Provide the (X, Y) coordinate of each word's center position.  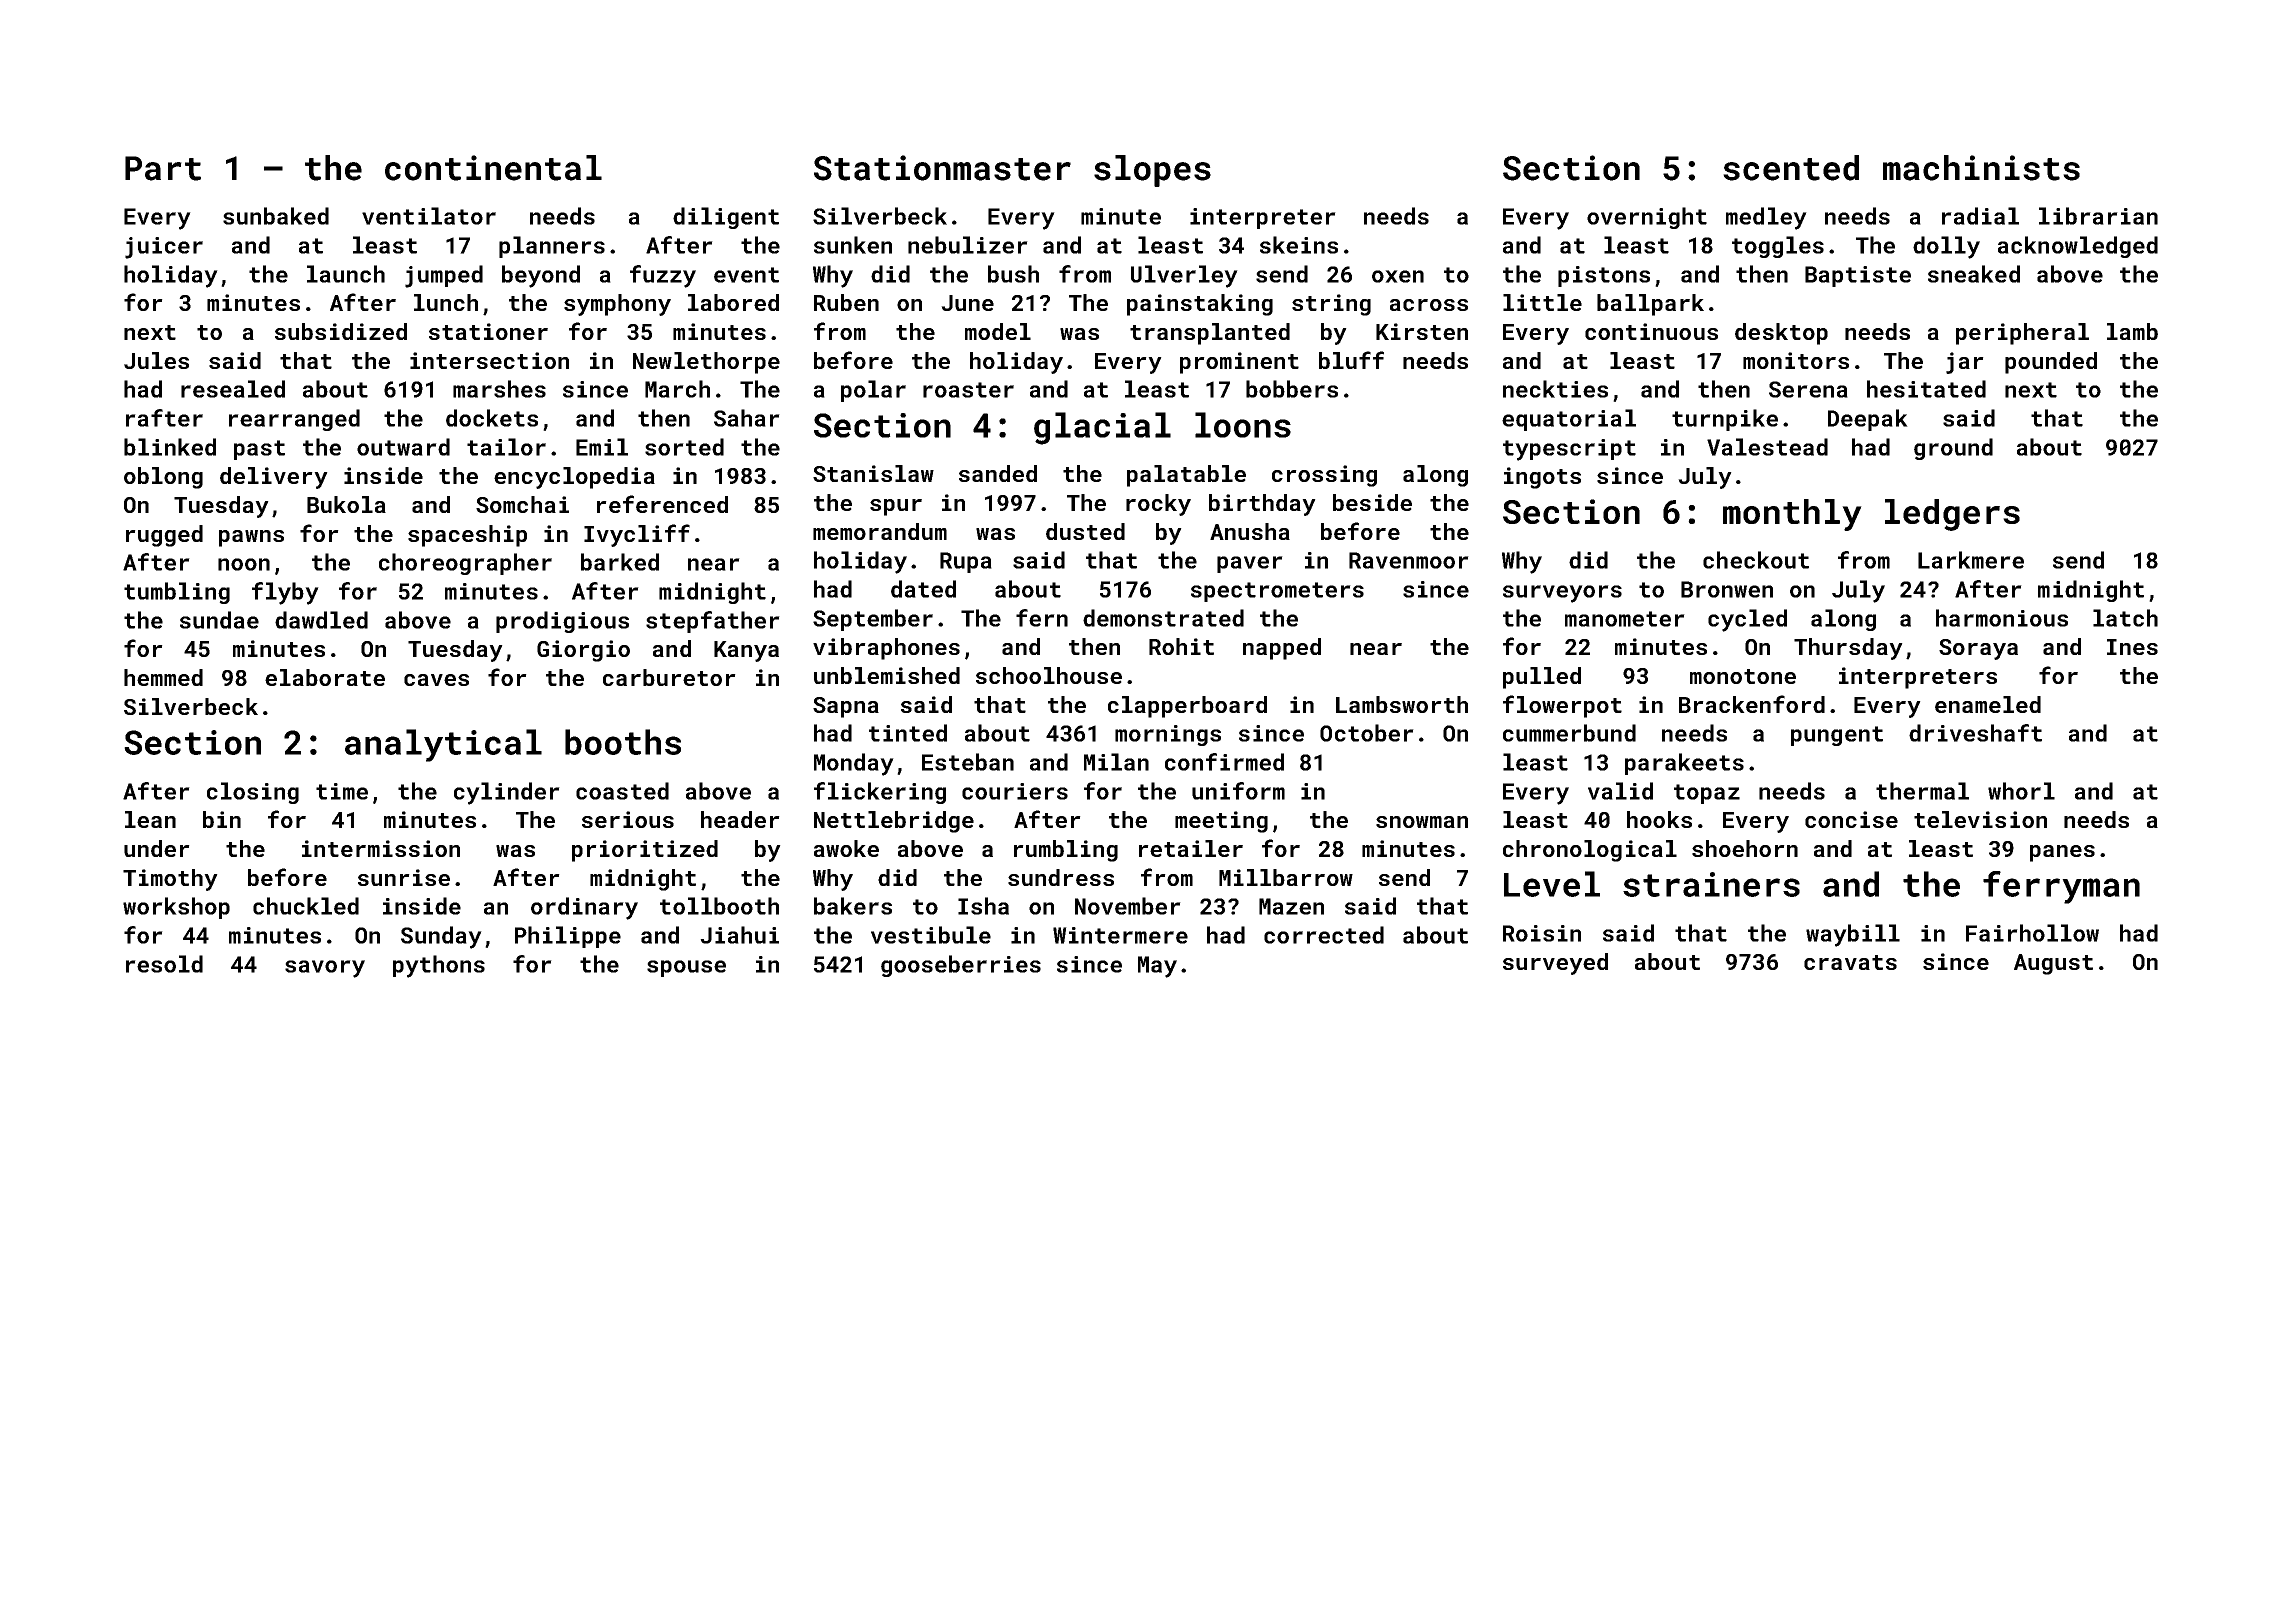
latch (2125, 618)
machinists (1981, 168)
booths (623, 742)
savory (325, 969)
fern (1042, 618)
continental (493, 168)
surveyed (1555, 964)
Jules (156, 360)
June (967, 303)
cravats (1850, 962)
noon (244, 564)
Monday (854, 764)
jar (1965, 363)
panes (2062, 853)
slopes (1152, 171)
